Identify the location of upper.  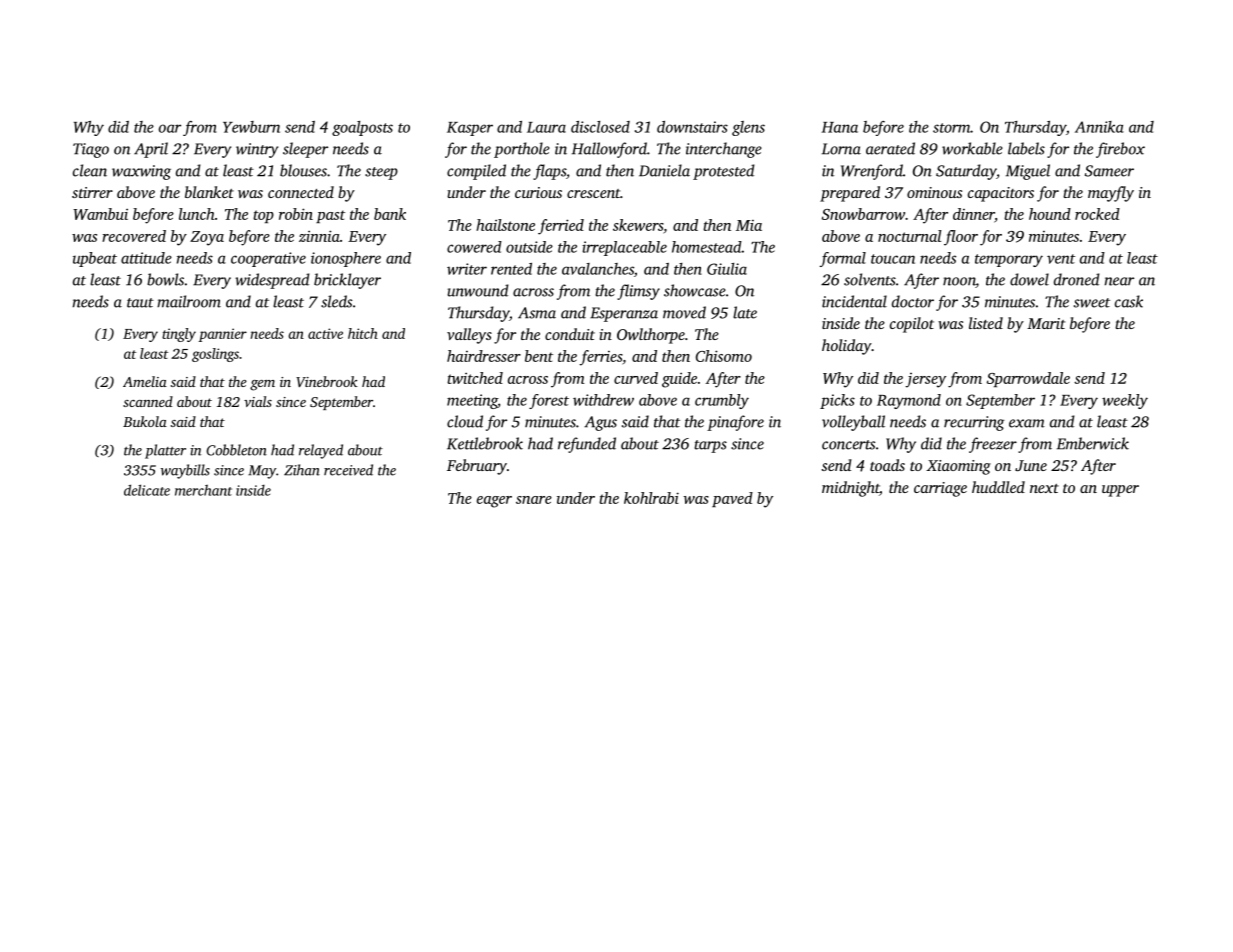
(1120, 491).
